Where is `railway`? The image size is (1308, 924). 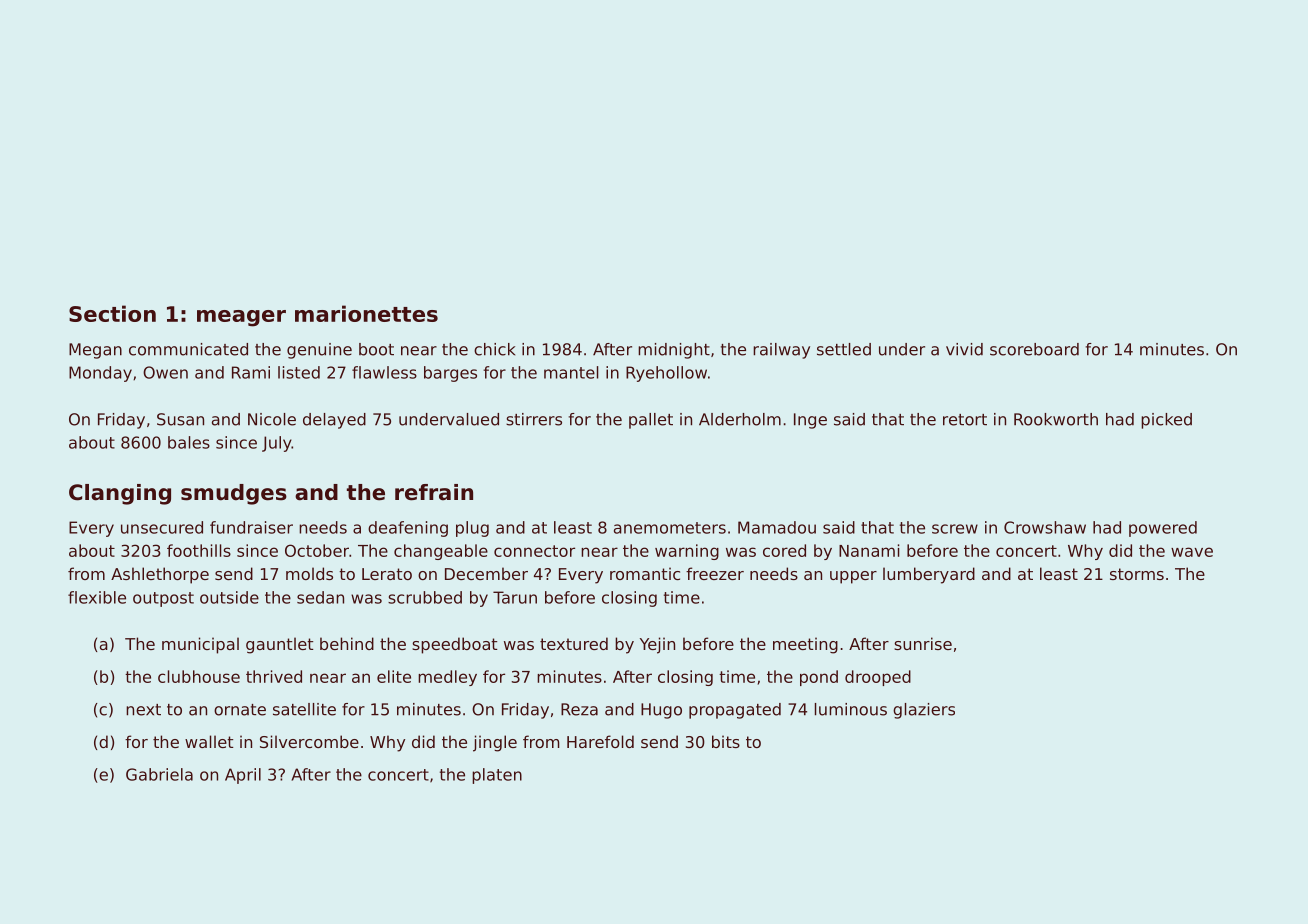 railway is located at coordinates (781, 351).
